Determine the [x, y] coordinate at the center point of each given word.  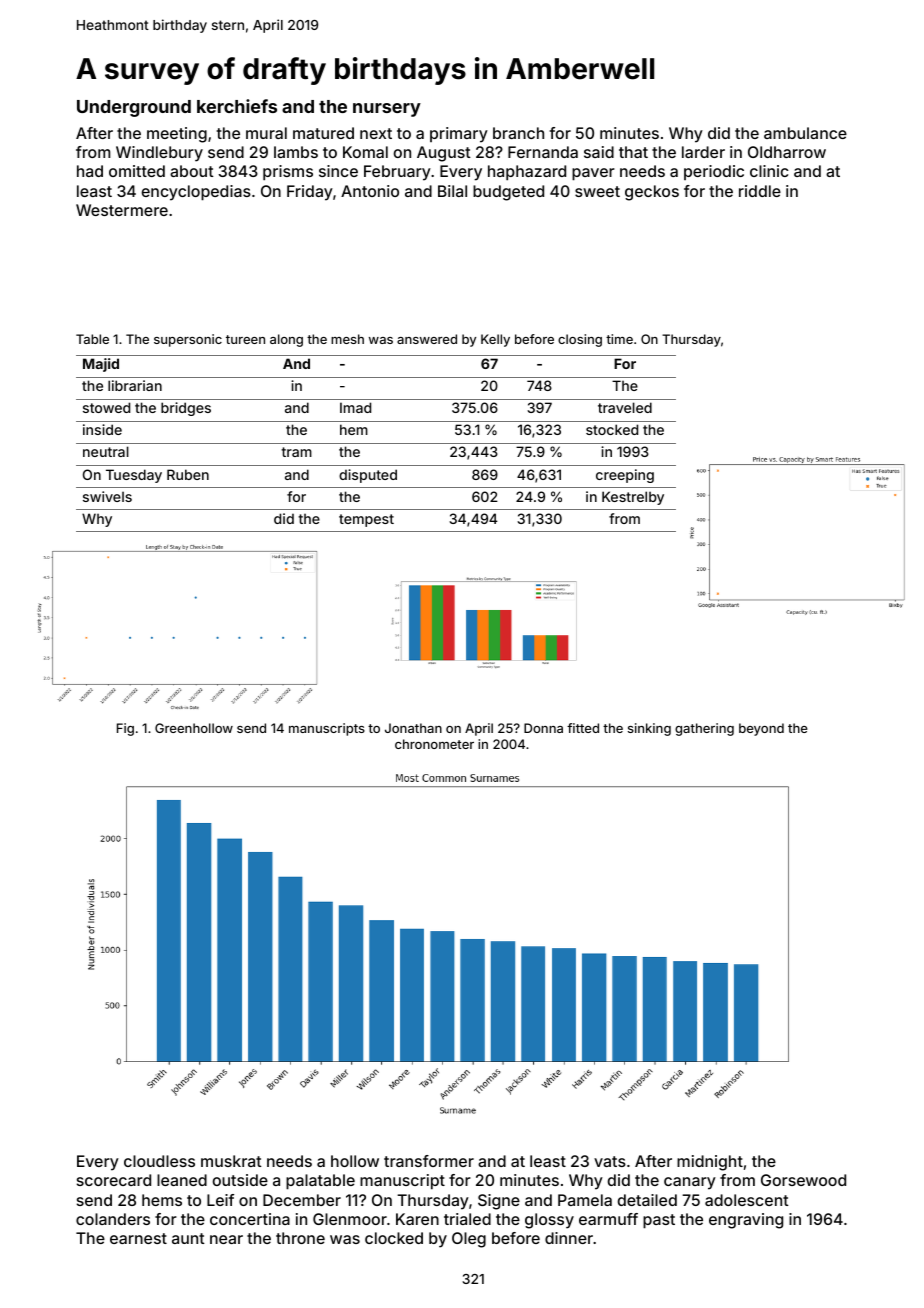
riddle [760, 191]
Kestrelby [633, 498]
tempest [366, 520]
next [376, 133]
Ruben [188, 474]
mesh [347, 339]
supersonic [188, 340]
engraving [746, 1221]
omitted [137, 171]
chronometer [434, 744]
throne [300, 1238]
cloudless [159, 1161]
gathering [704, 729]
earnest [138, 1238]
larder [703, 152]
